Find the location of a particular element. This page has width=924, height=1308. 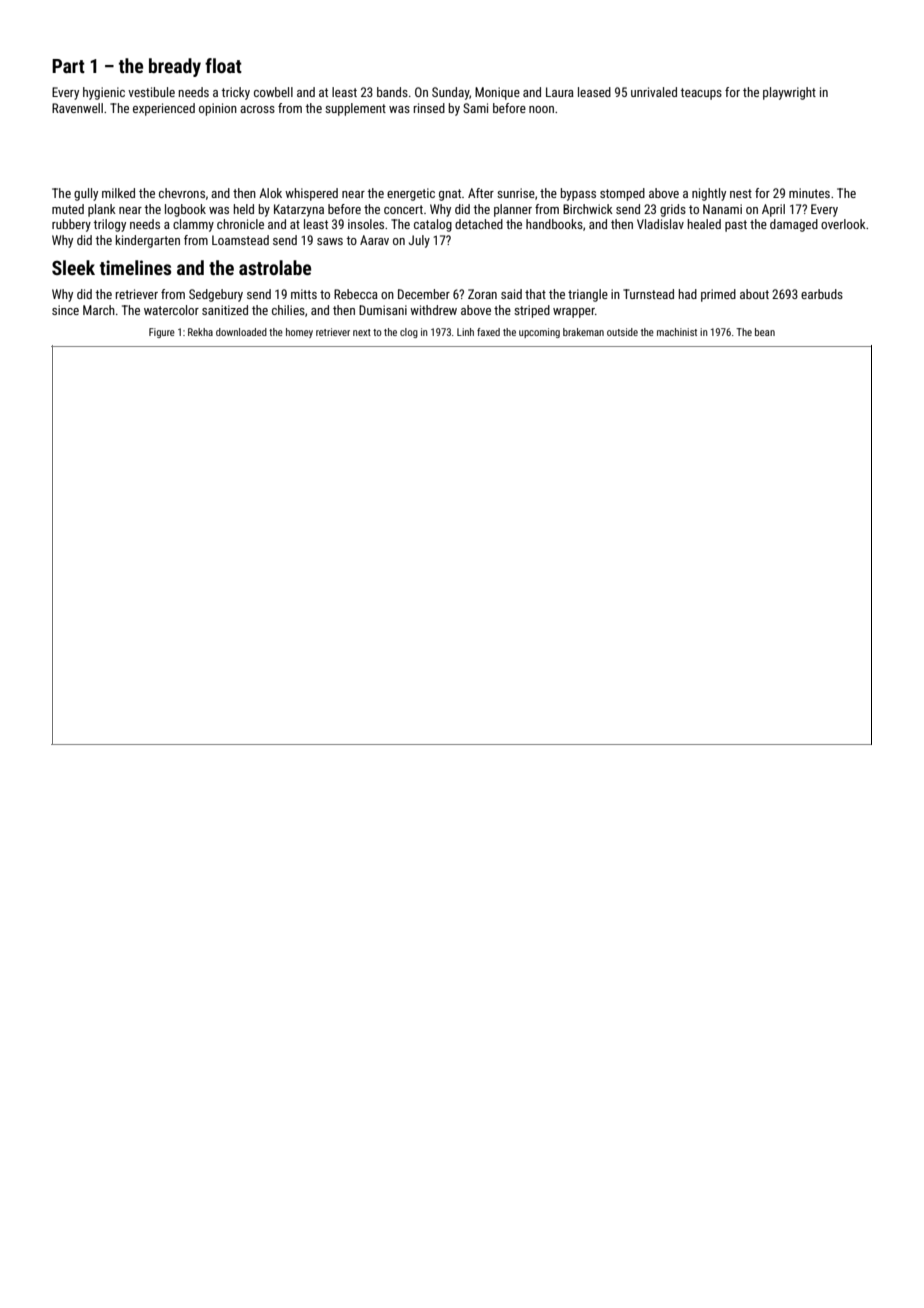

noon is located at coordinates (541, 109).
